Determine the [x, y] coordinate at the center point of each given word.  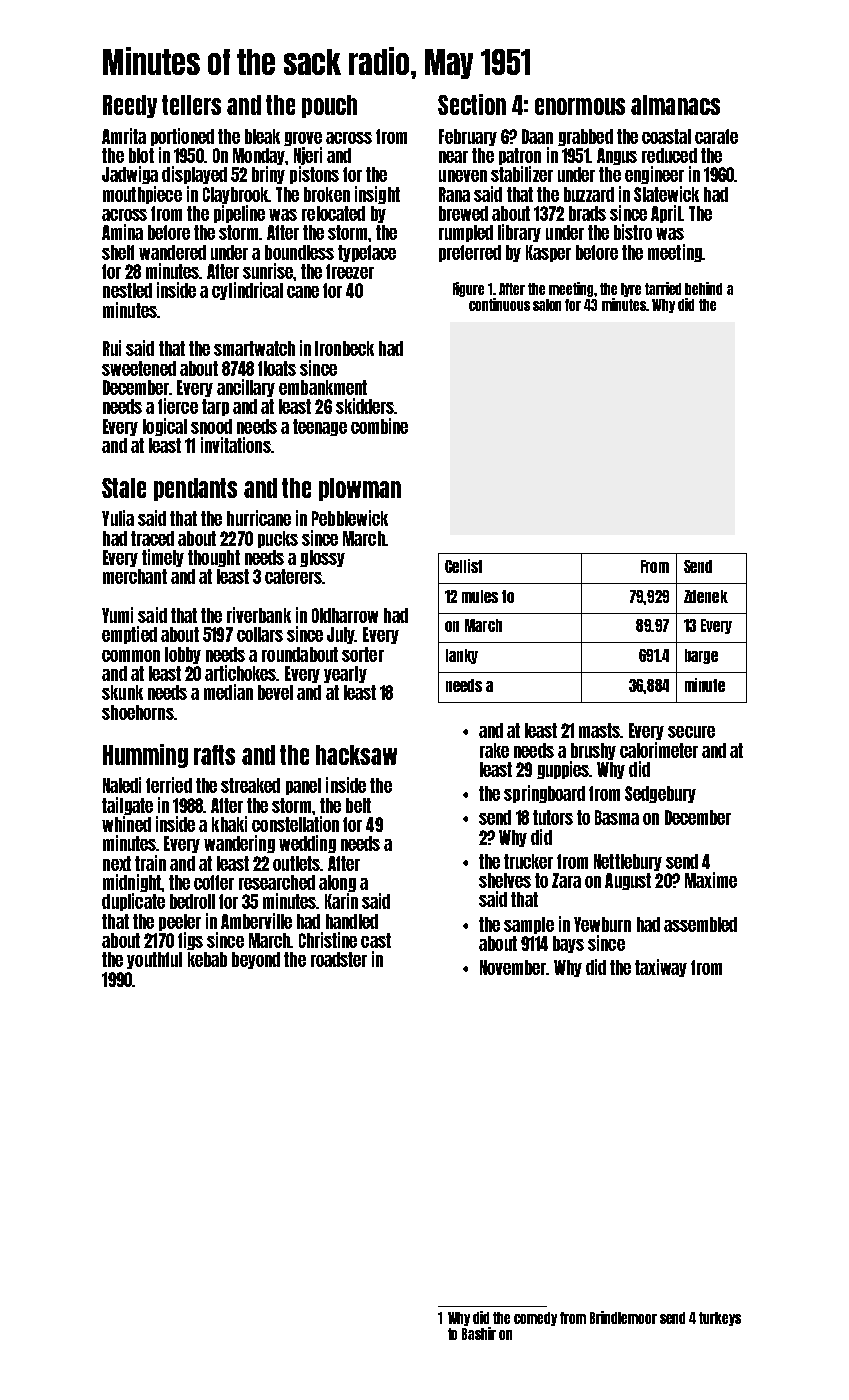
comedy [535, 1319]
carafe [716, 136]
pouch [329, 106]
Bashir [479, 1333]
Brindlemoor [623, 1317]
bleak [262, 136]
